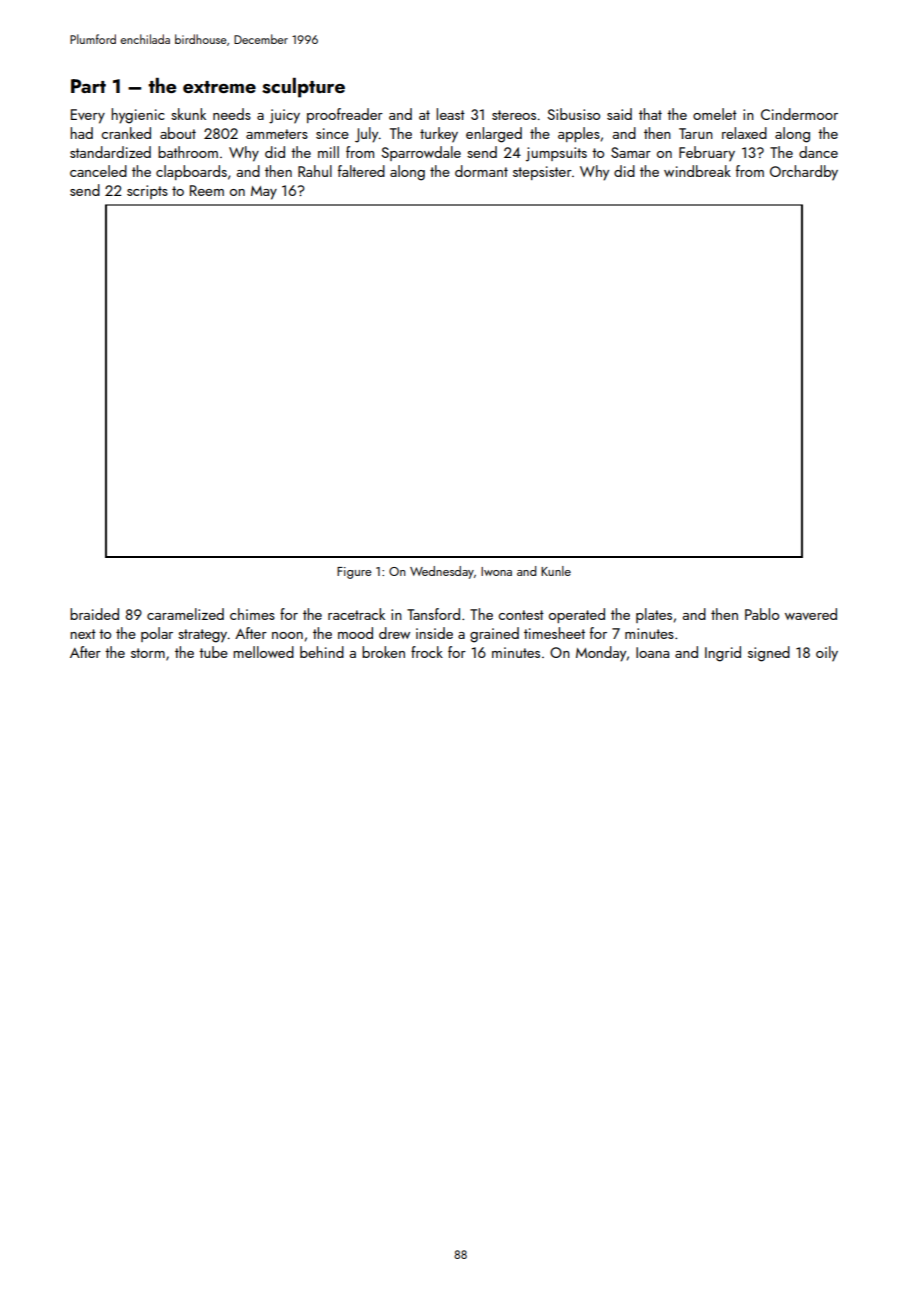 This document has height=1316, width=908. I want to click on Kunle, so click(556, 571).
